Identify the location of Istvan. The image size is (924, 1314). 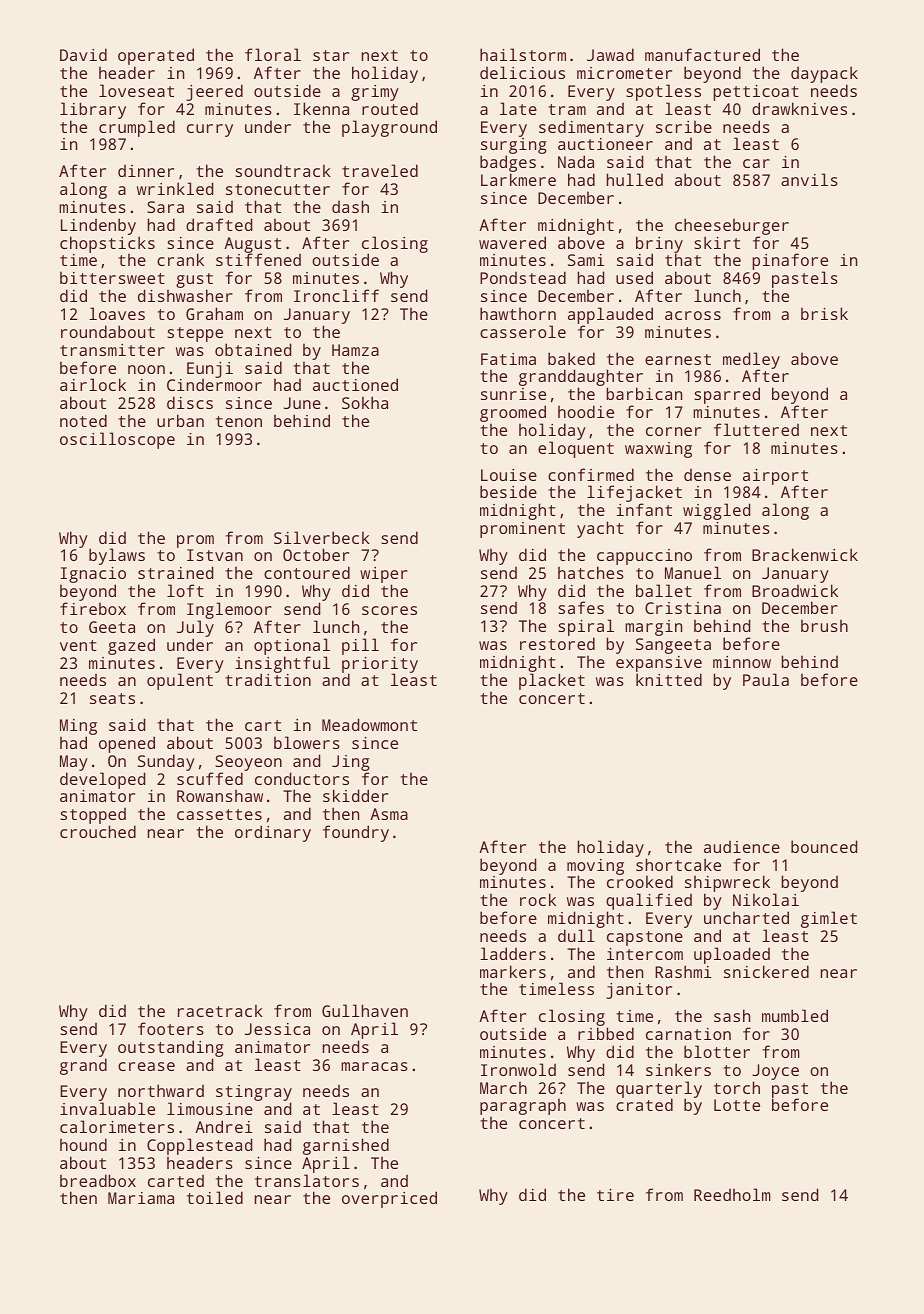
(215, 555).
